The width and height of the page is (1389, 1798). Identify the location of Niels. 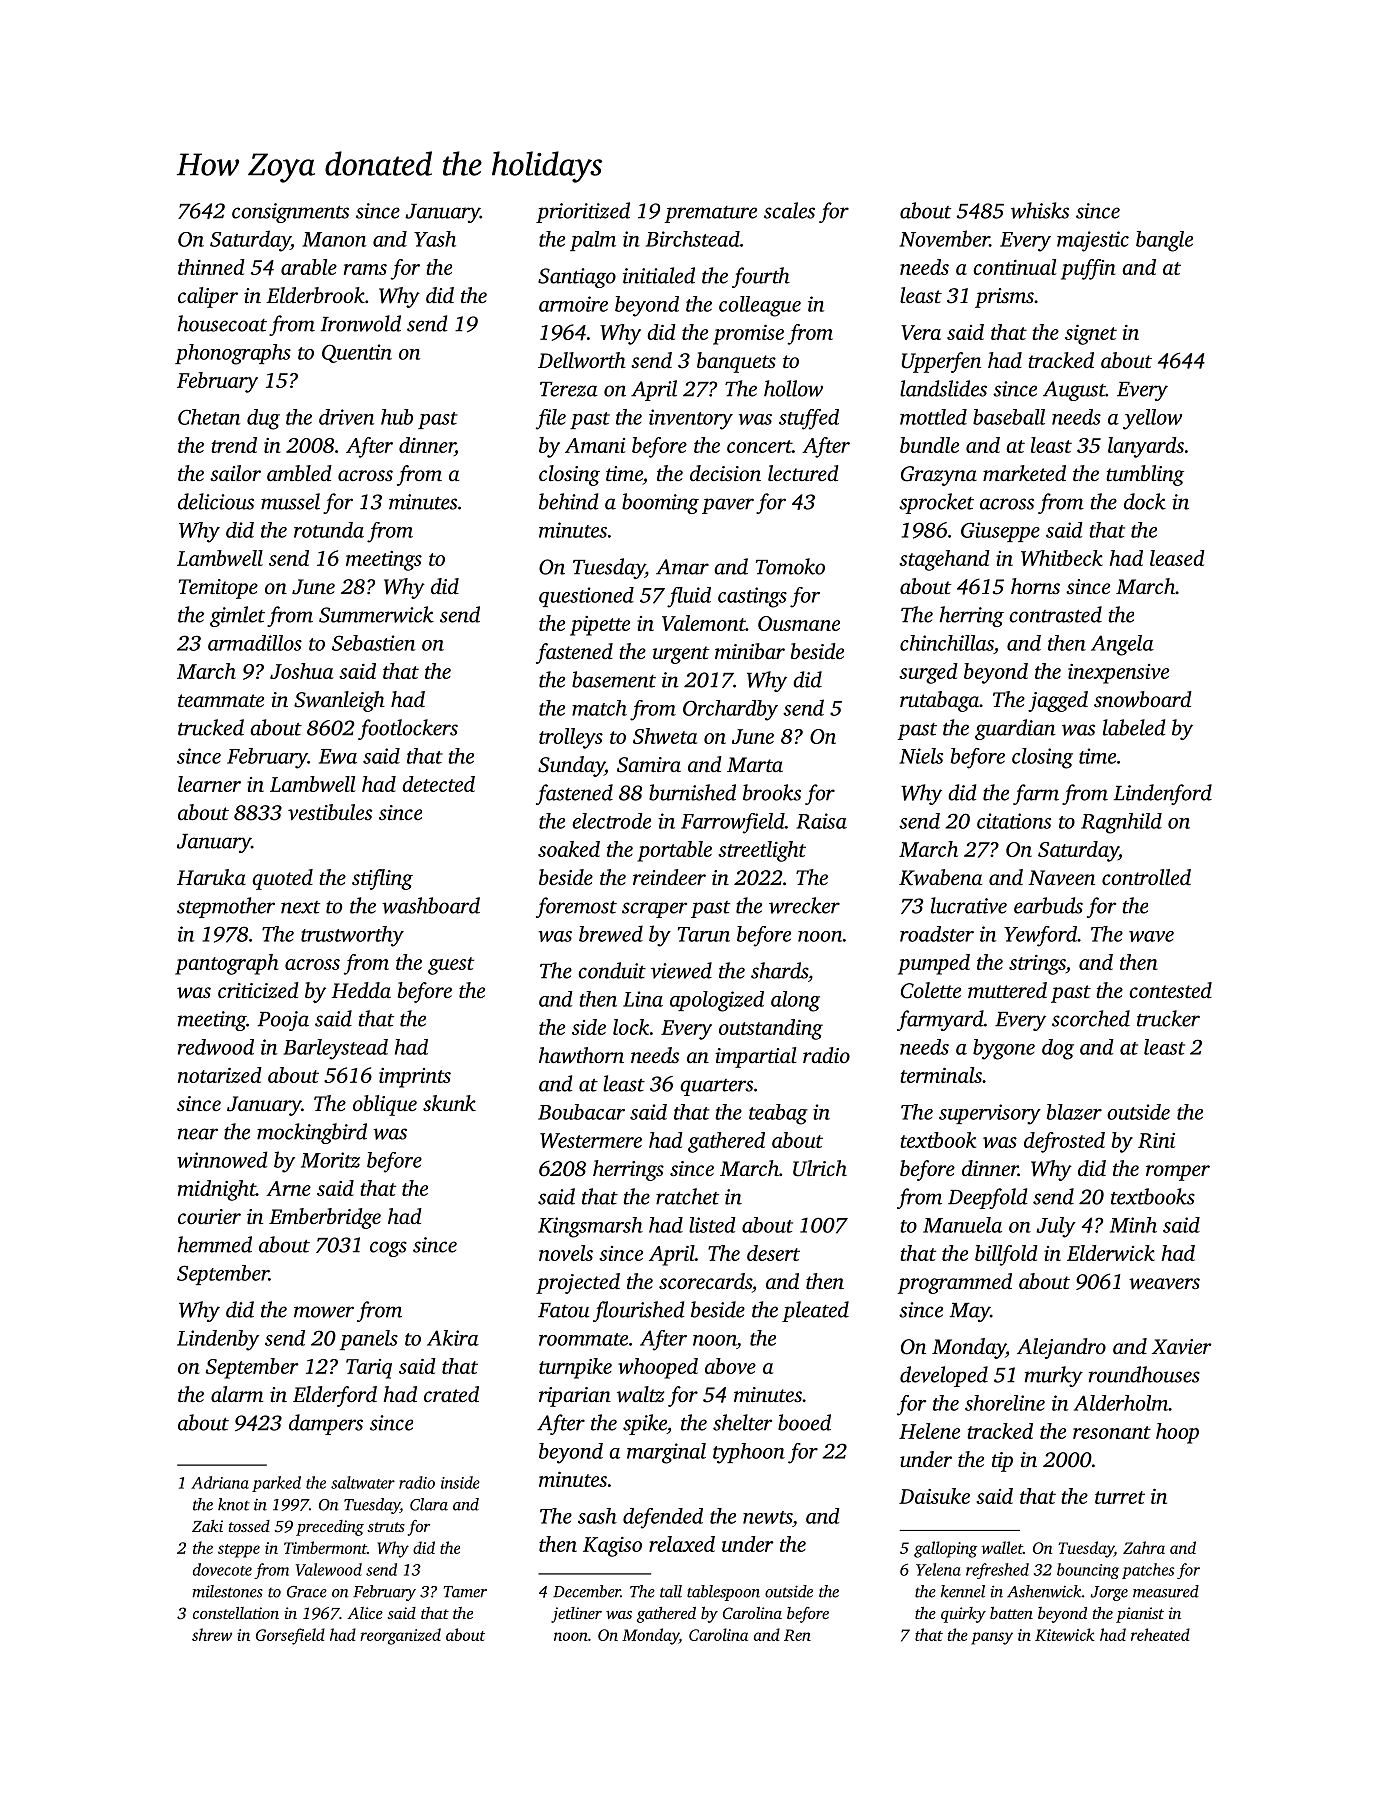
(921, 756).
